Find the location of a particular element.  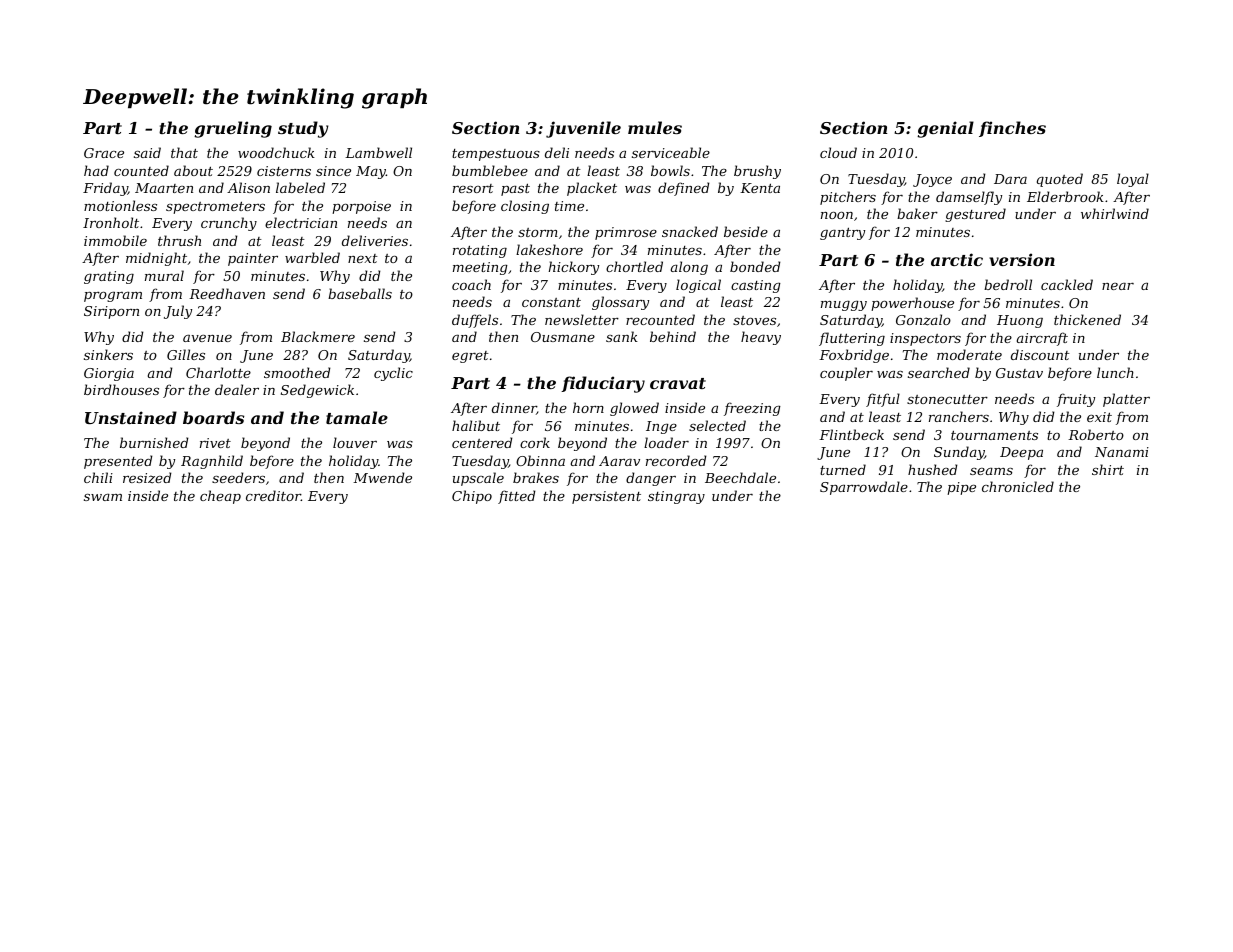

mules is located at coordinates (655, 127).
